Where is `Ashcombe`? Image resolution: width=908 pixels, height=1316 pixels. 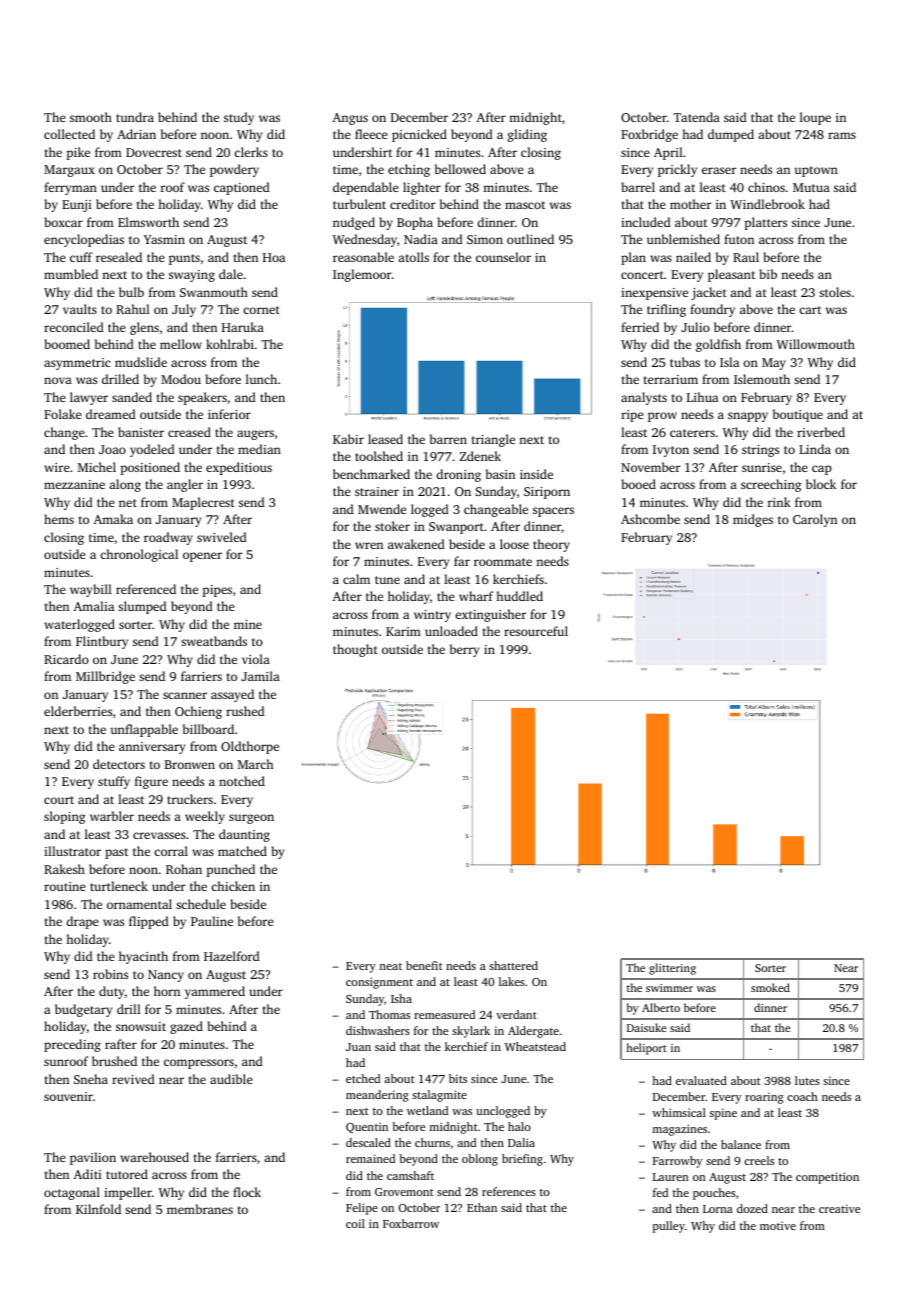
Ashcombe is located at coordinates (650, 519).
